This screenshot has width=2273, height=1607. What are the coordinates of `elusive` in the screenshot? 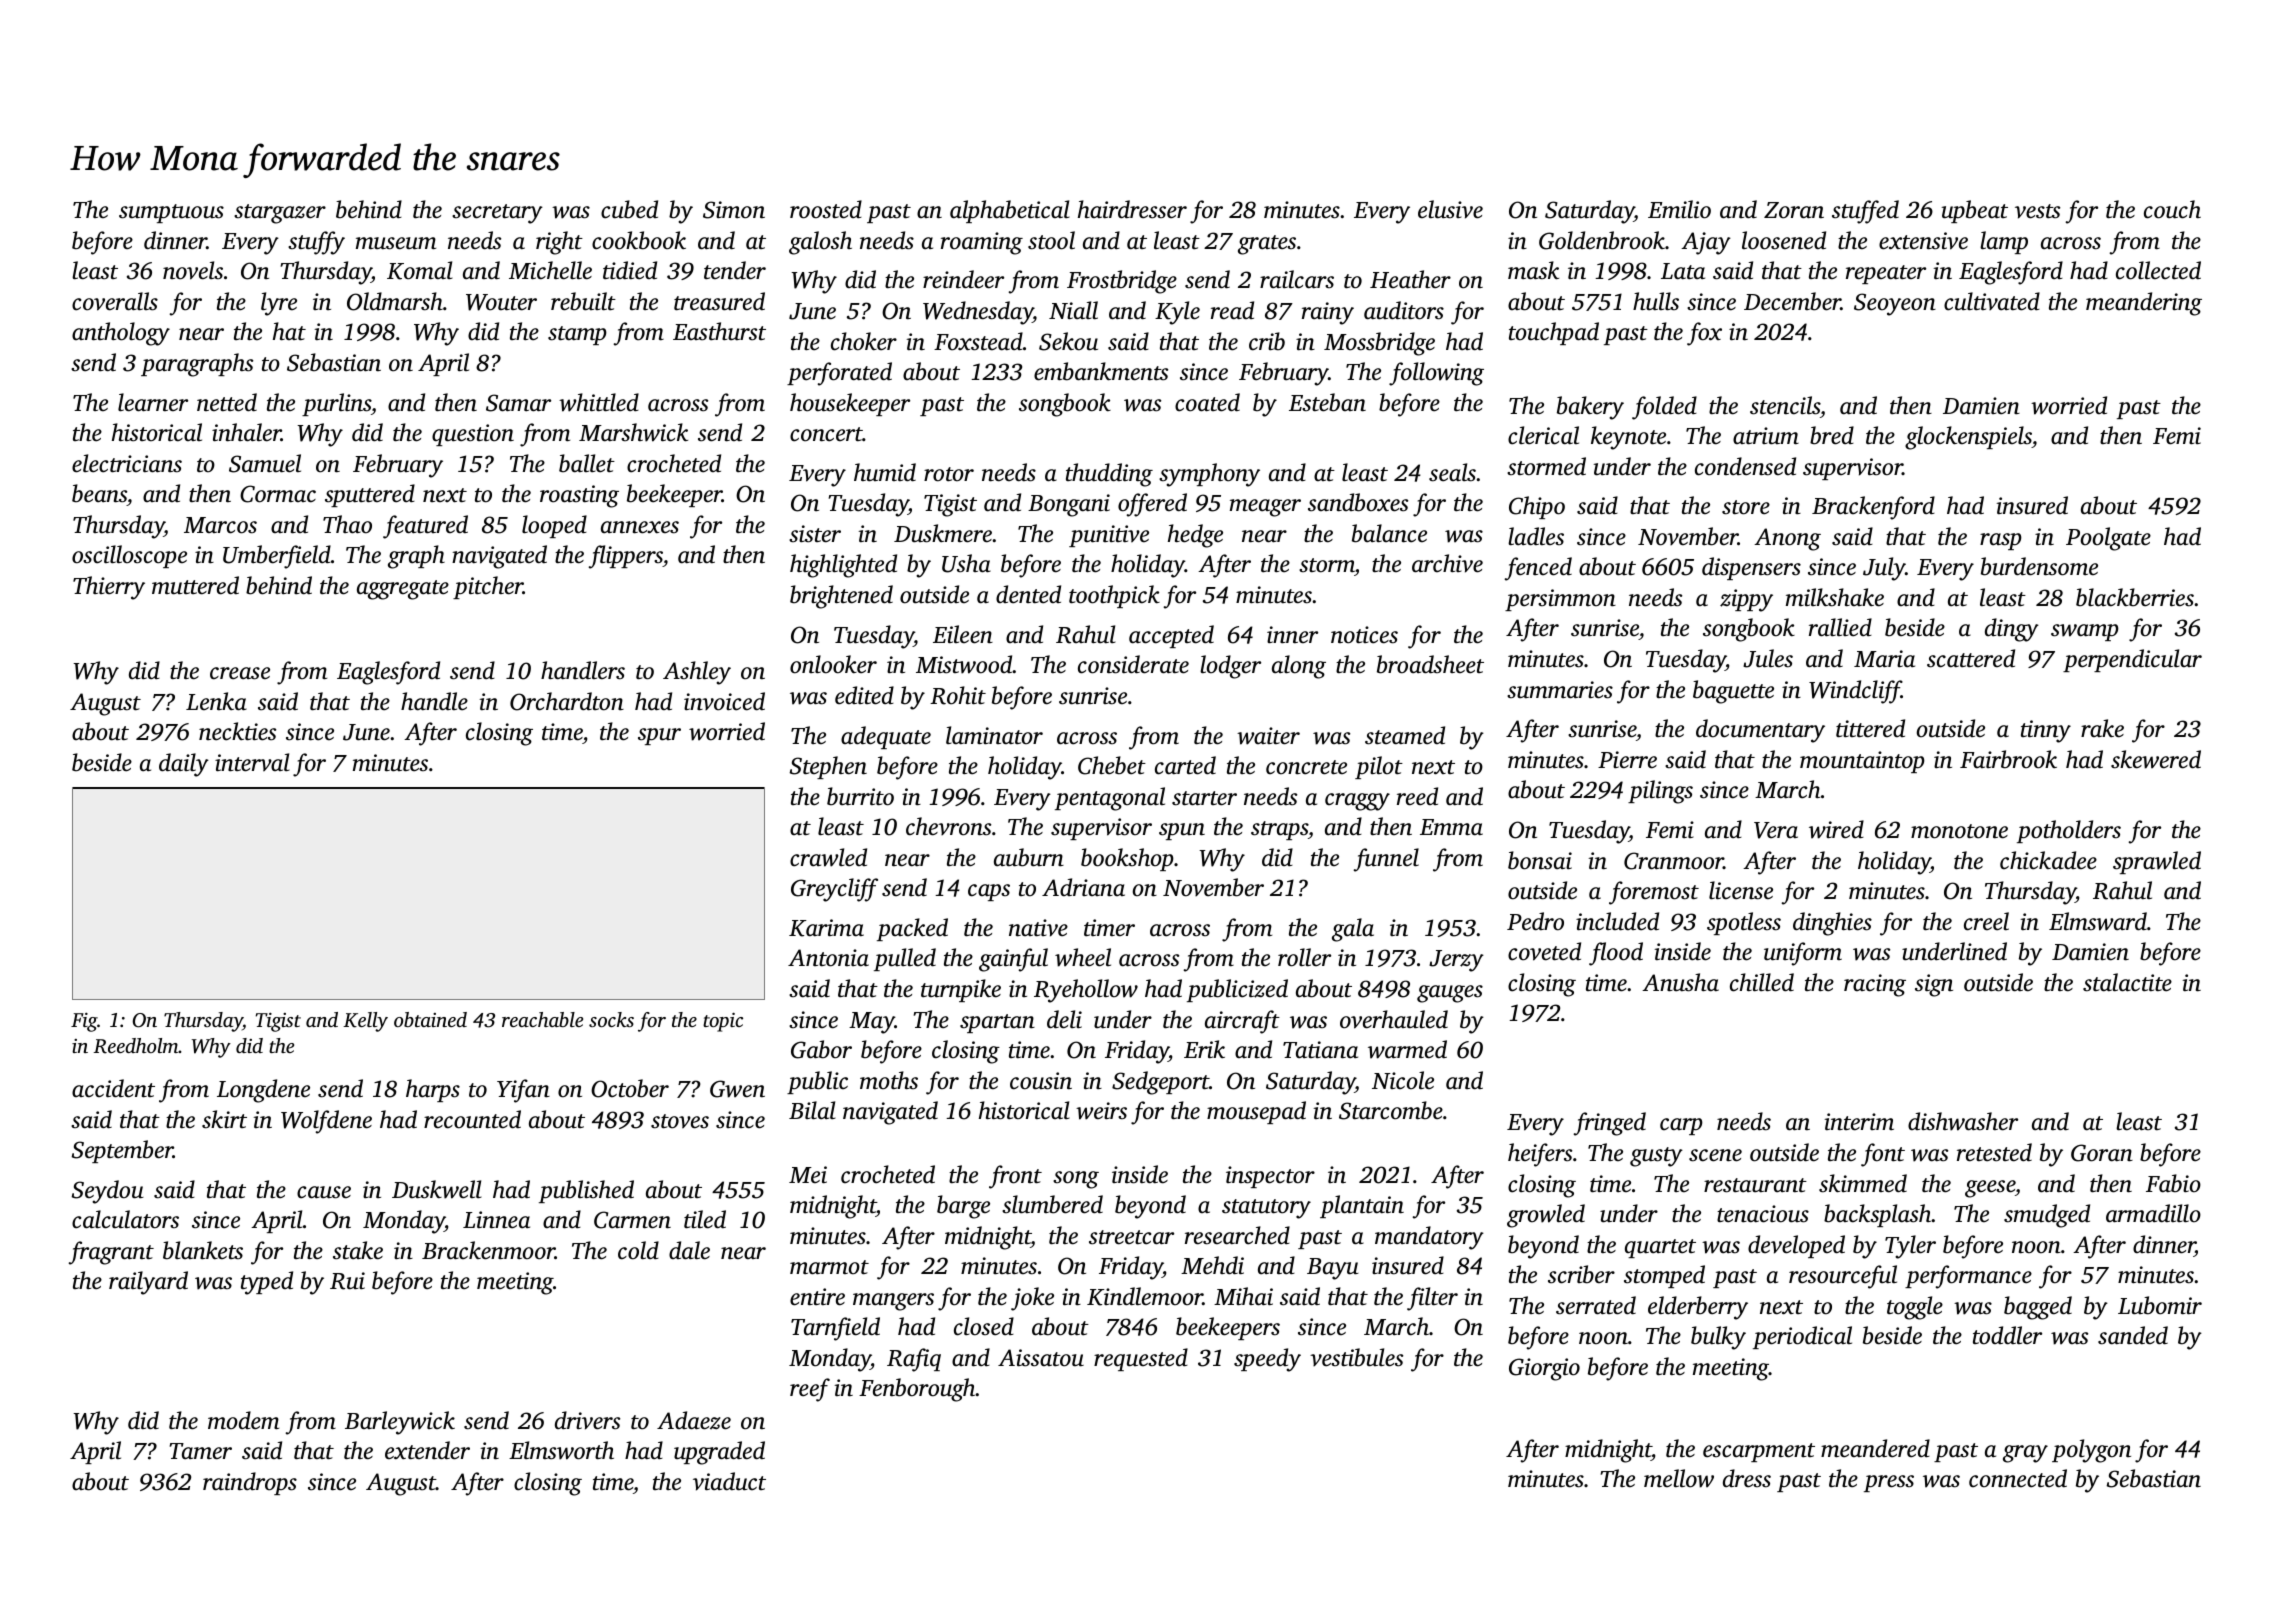 It's located at (1450, 209).
